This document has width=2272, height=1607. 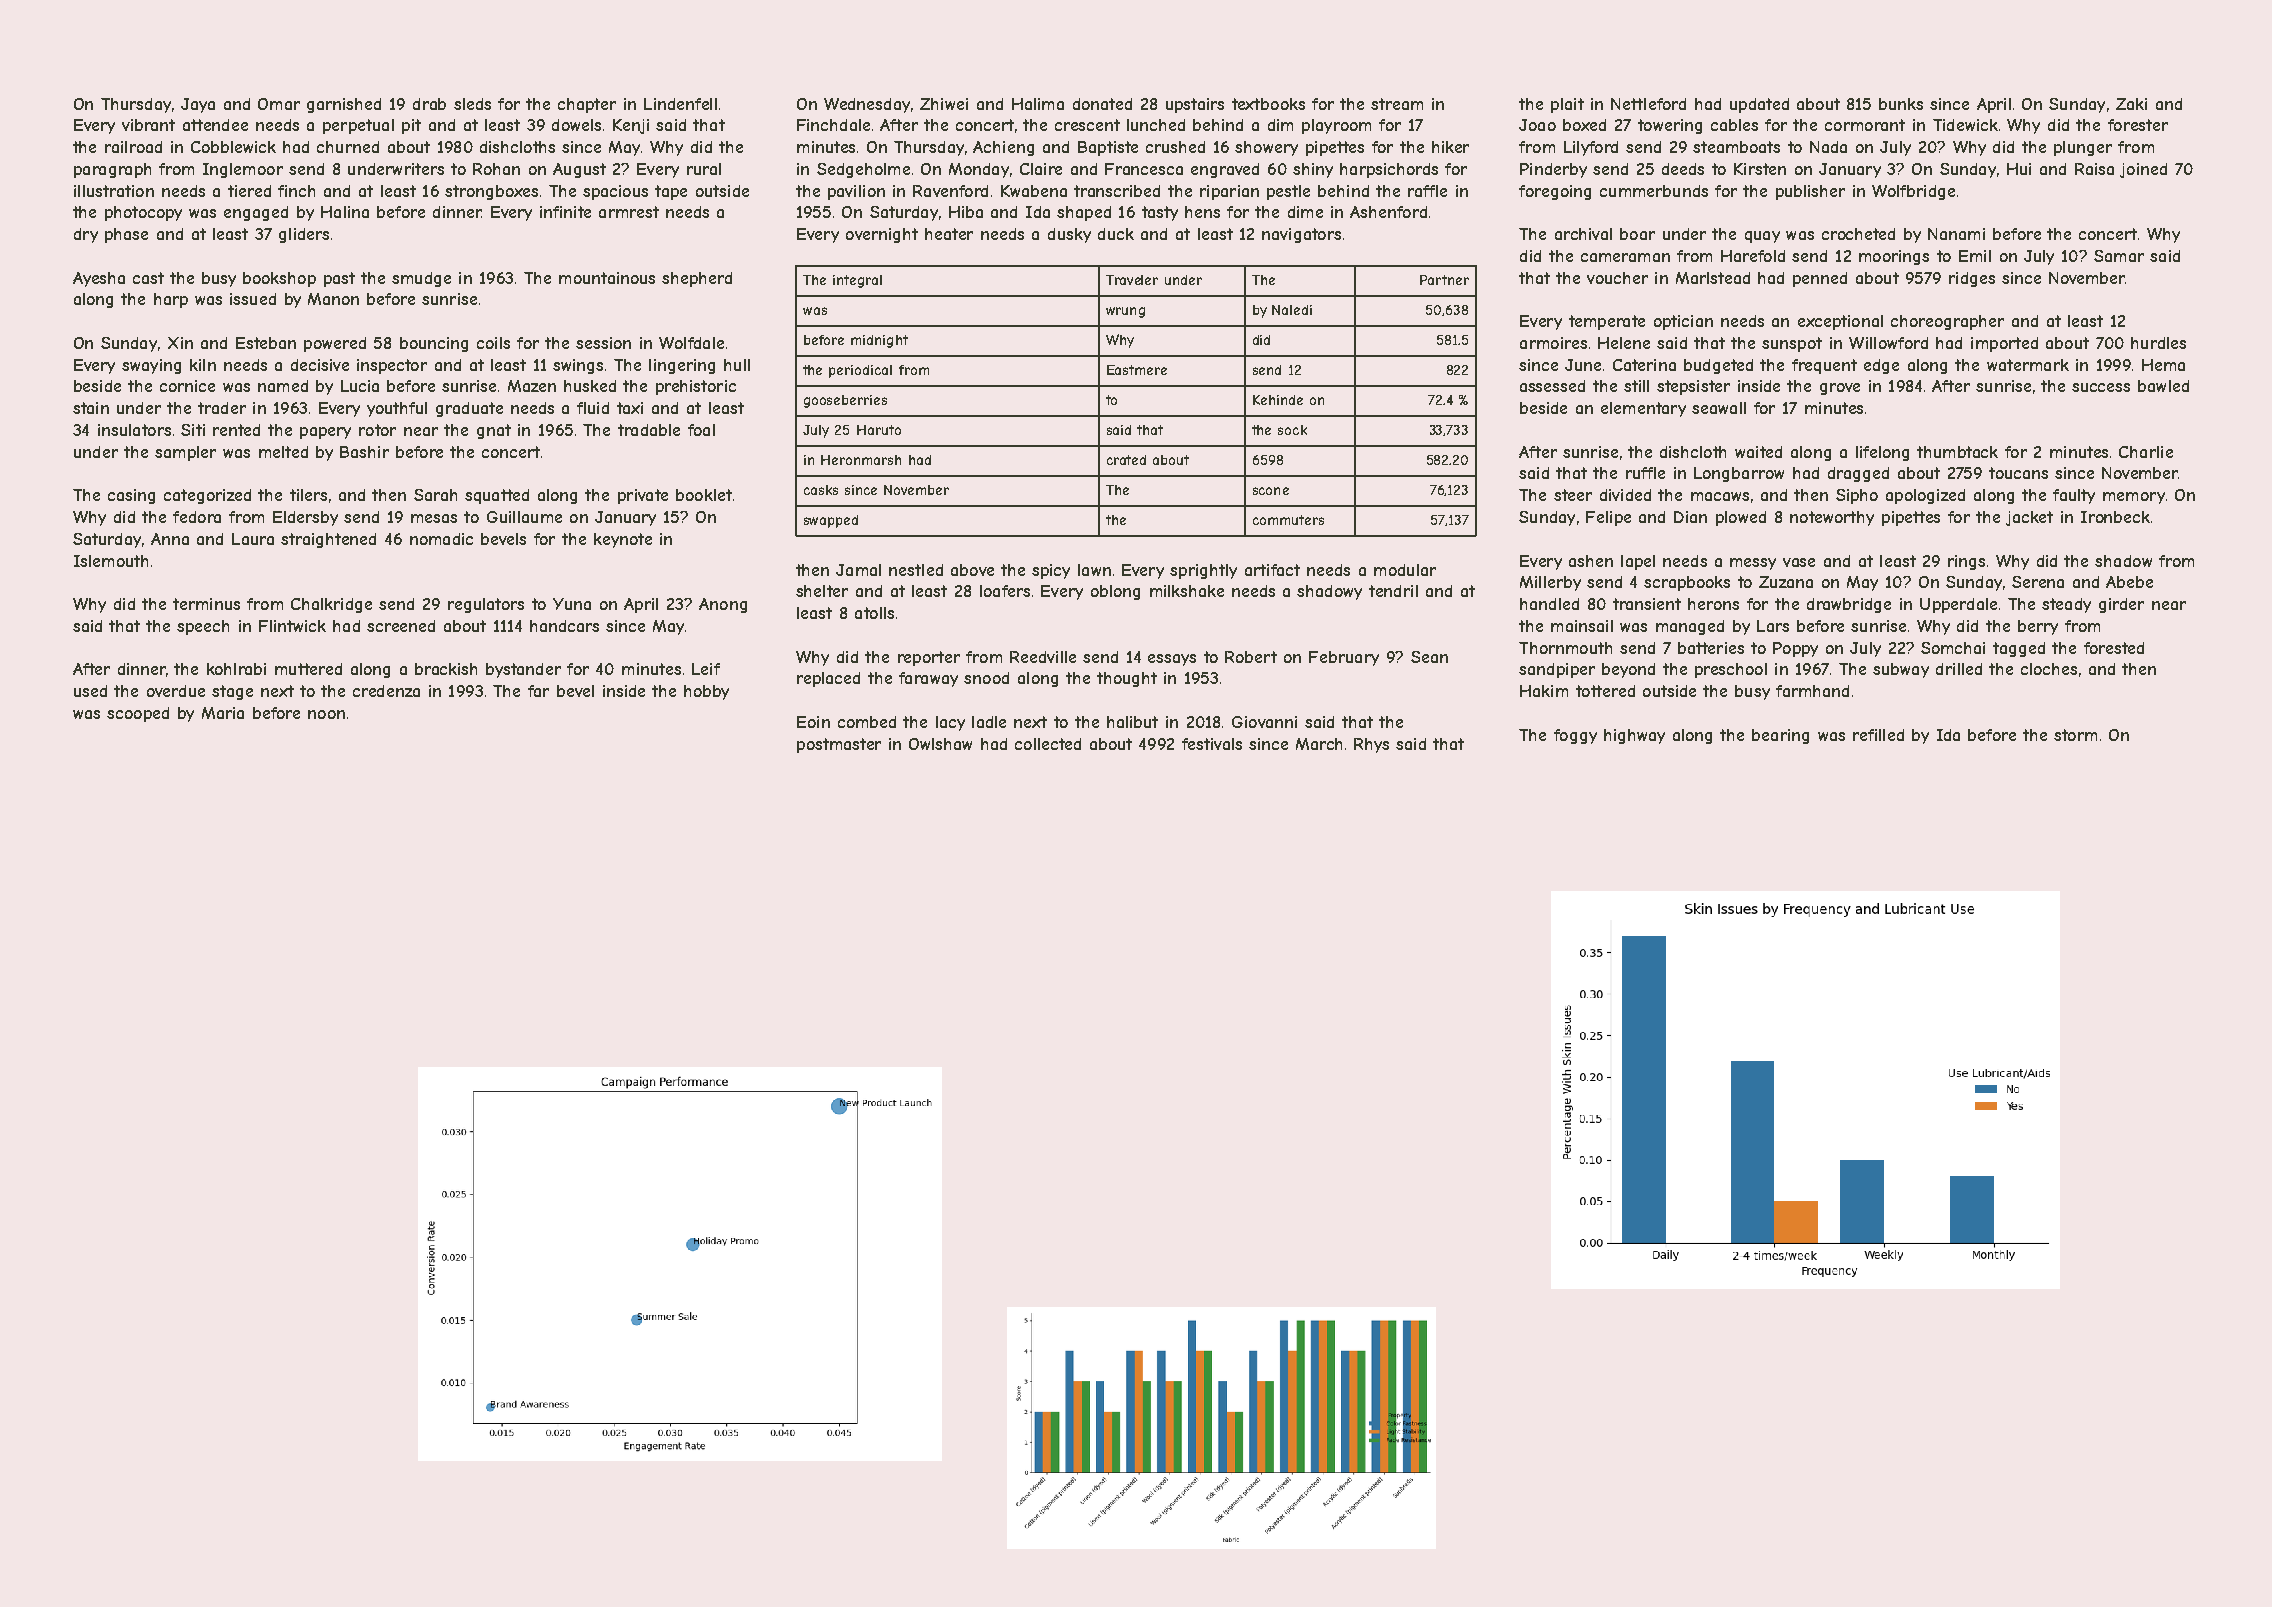 What do you see at coordinates (472, 104) in the document?
I see `sleds` at bounding box center [472, 104].
